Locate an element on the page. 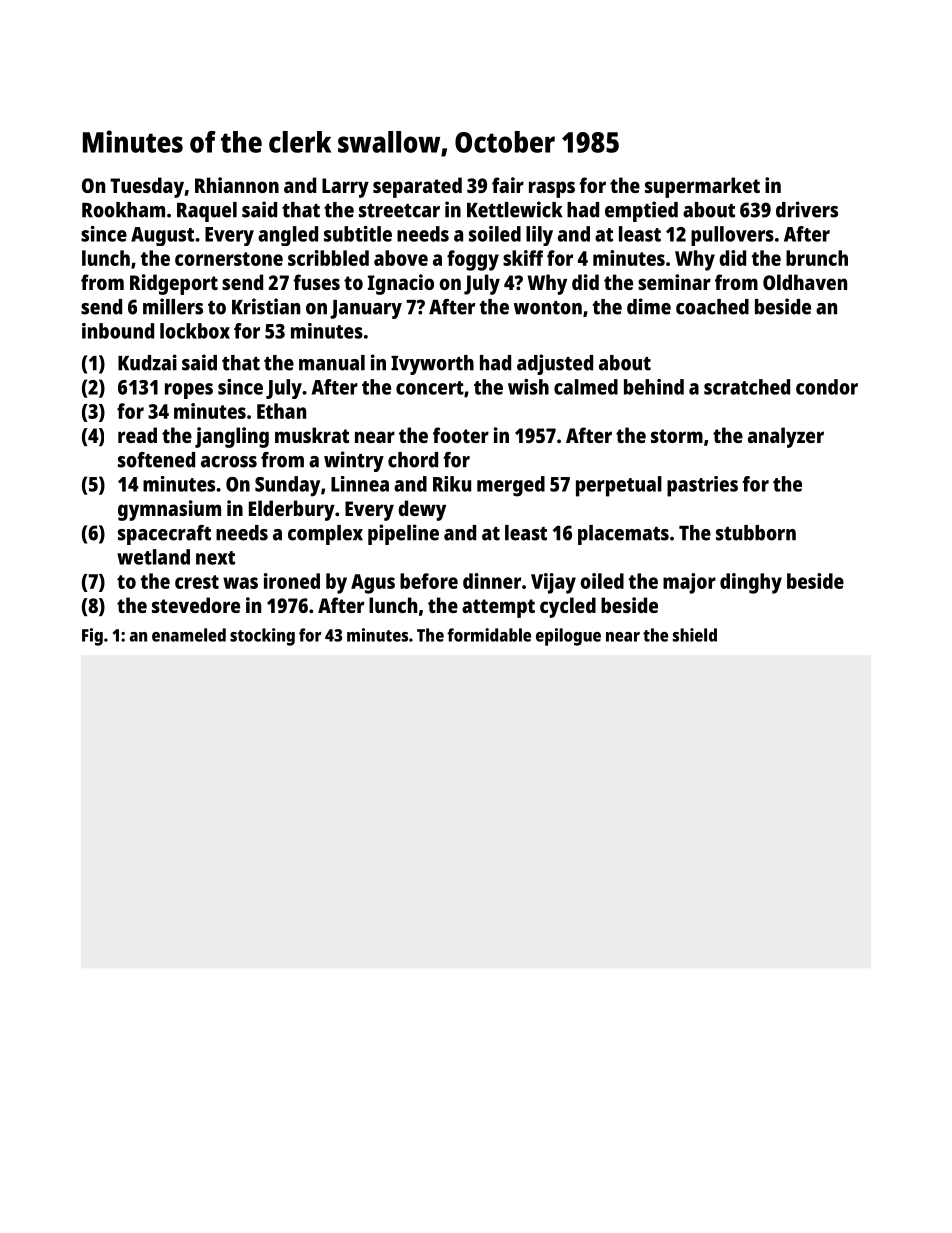 This page has width=952, height=1233. Kristian is located at coordinates (266, 306).
